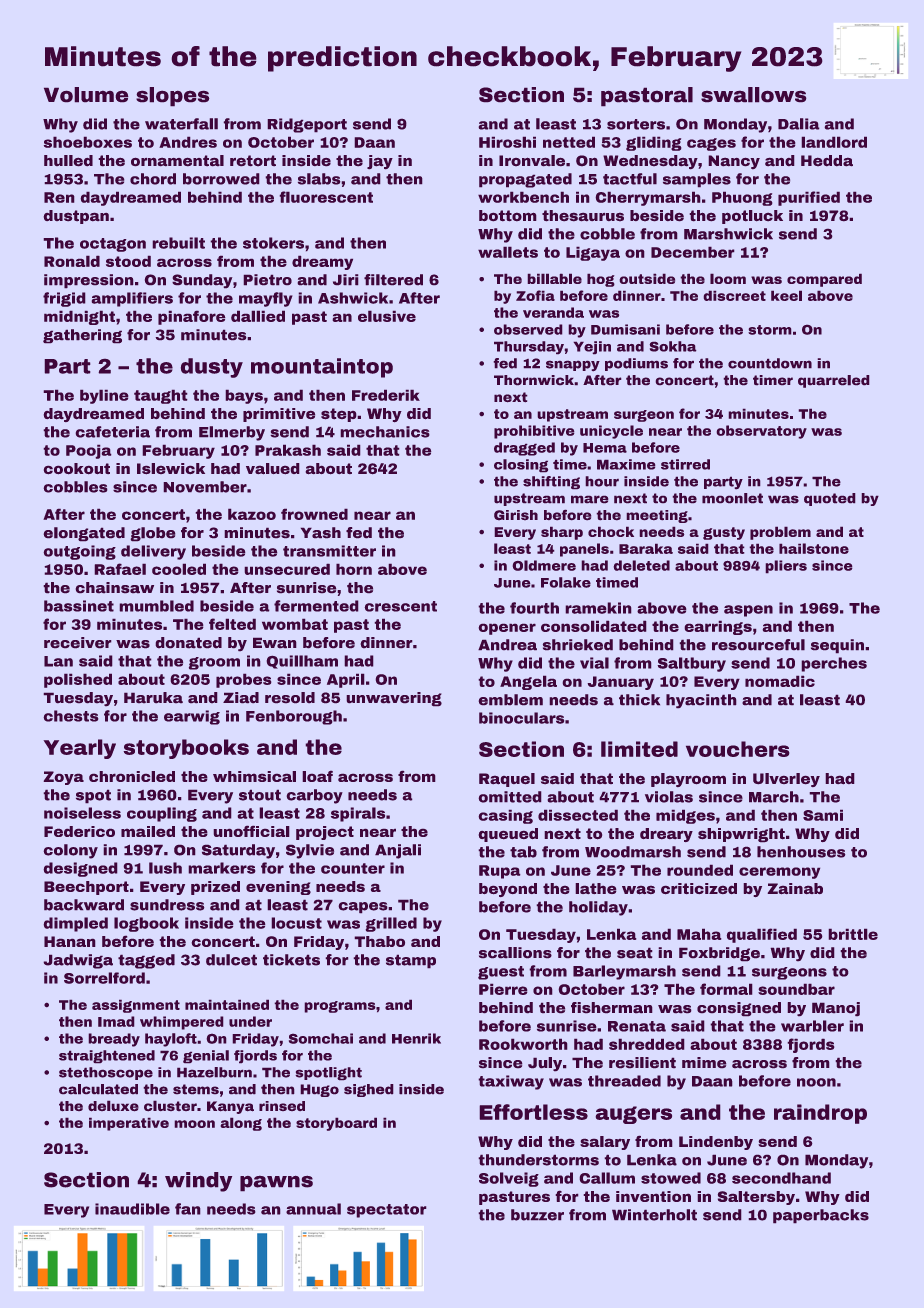  What do you see at coordinates (796, 989) in the screenshot?
I see `soundbar` at bounding box center [796, 989].
